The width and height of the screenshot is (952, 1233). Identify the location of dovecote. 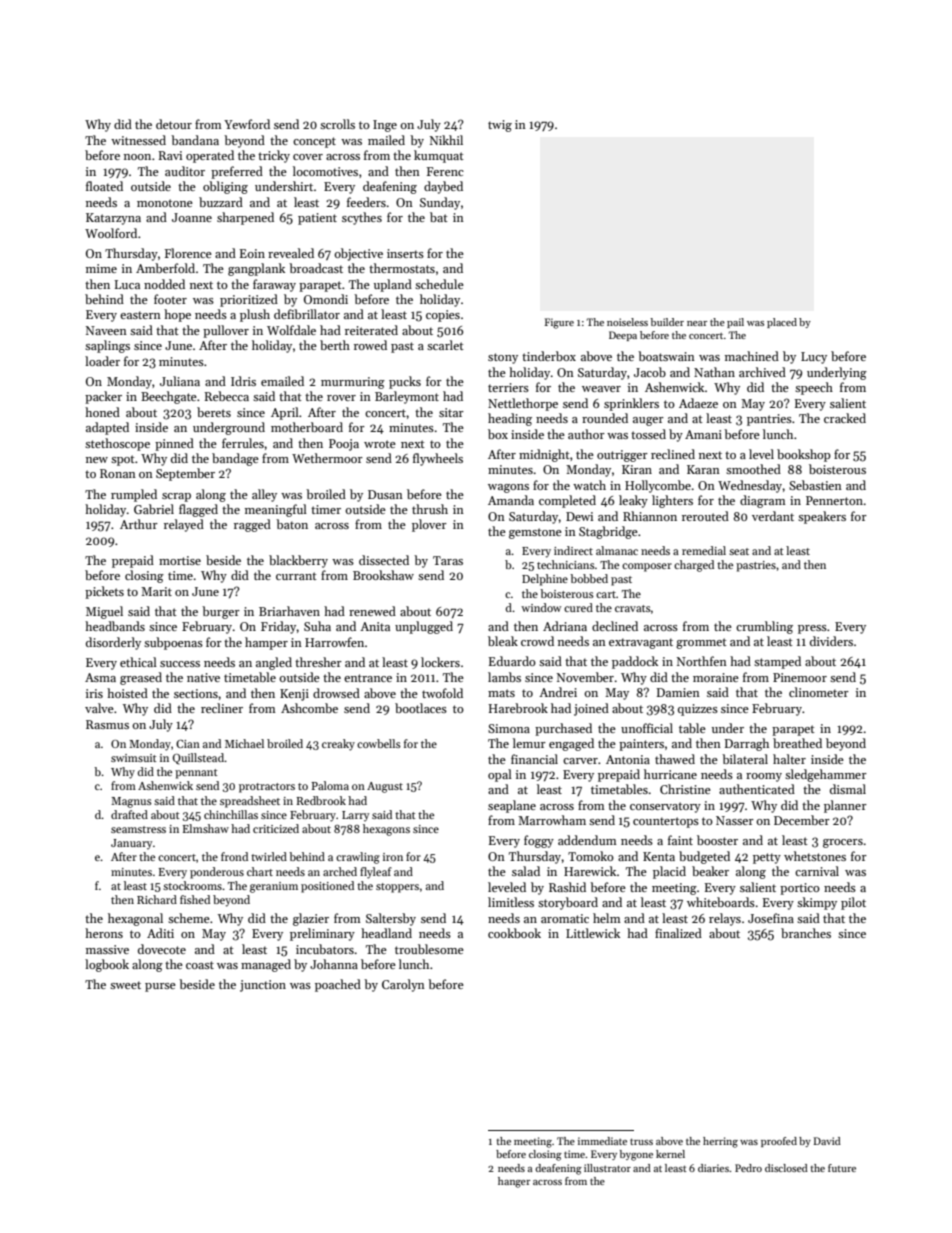
(162, 949).
